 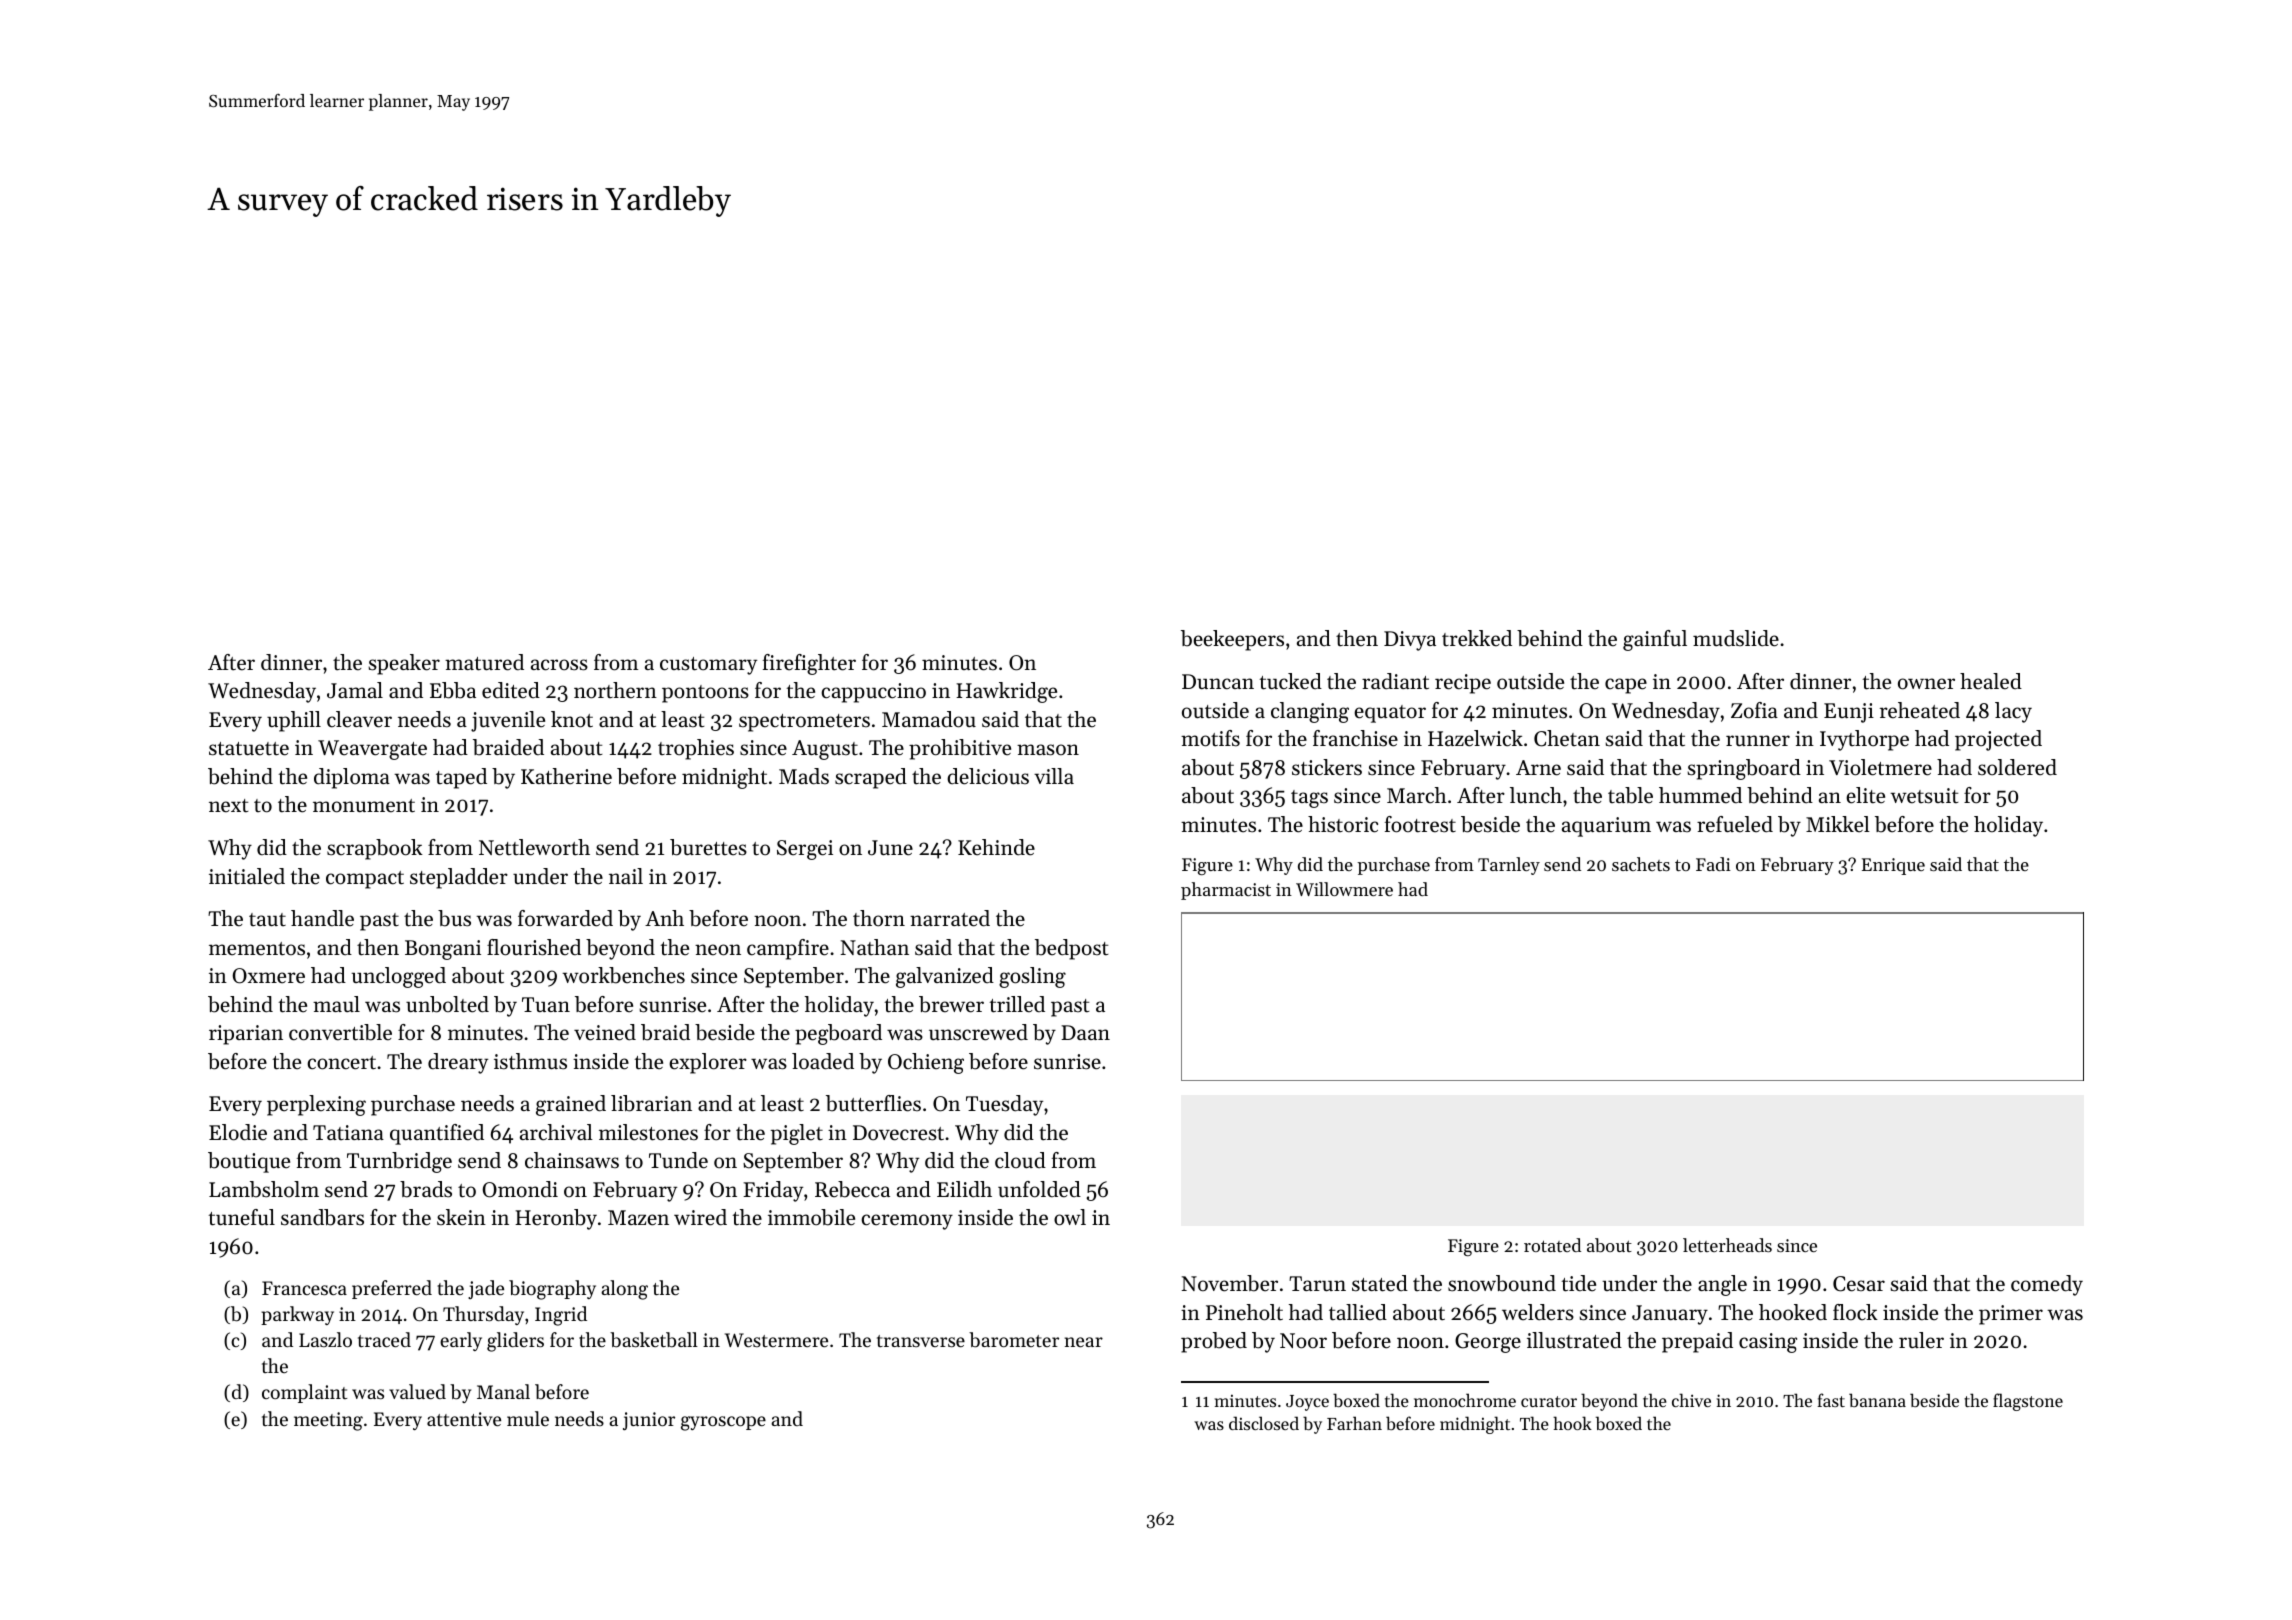 What do you see at coordinates (1085, 1032) in the document?
I see `Daan` at bounding box center [1085, 1032].
